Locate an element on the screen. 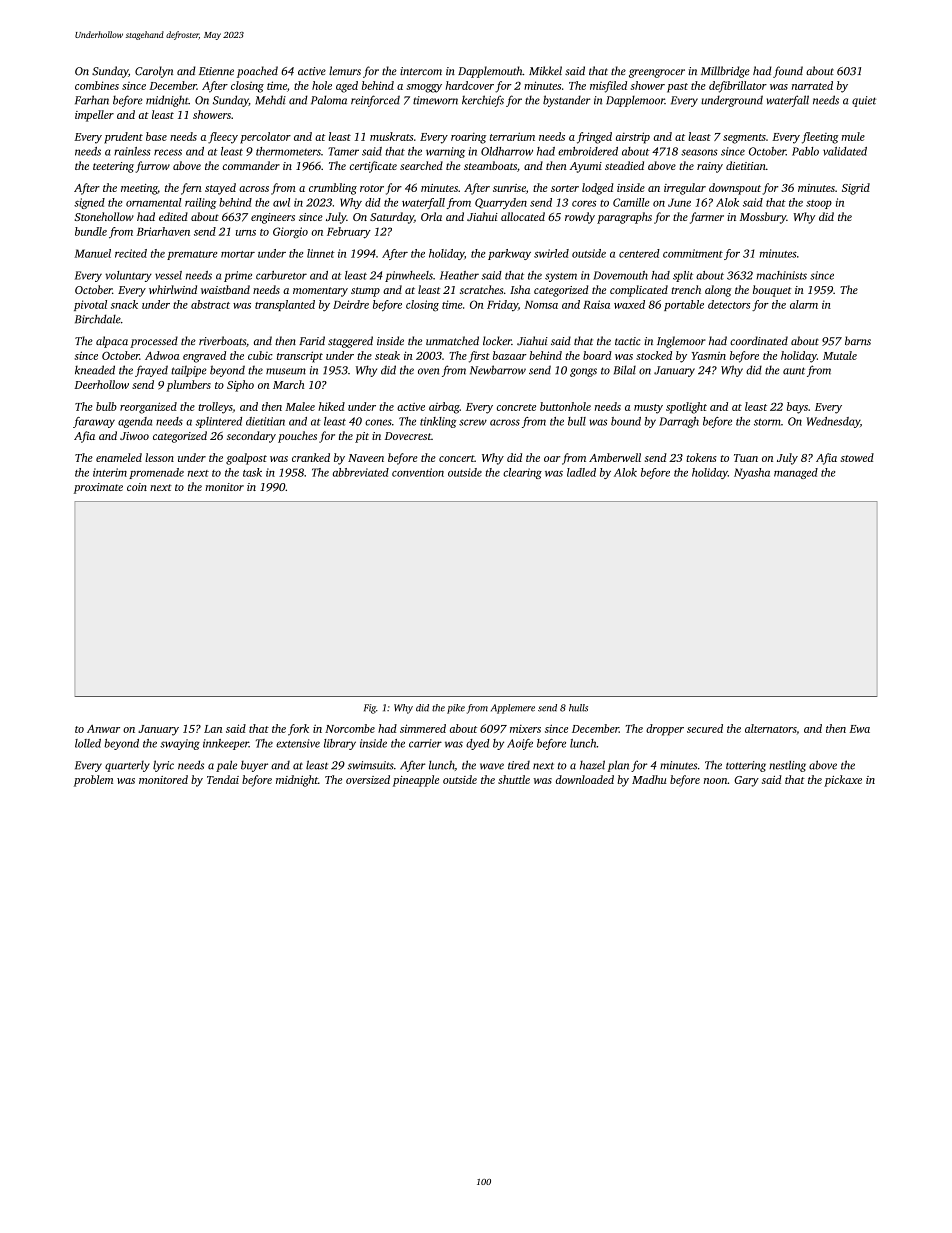 The height and width of the screenshot is (1233, 952). Gary is located at coordinates (746, 781).
